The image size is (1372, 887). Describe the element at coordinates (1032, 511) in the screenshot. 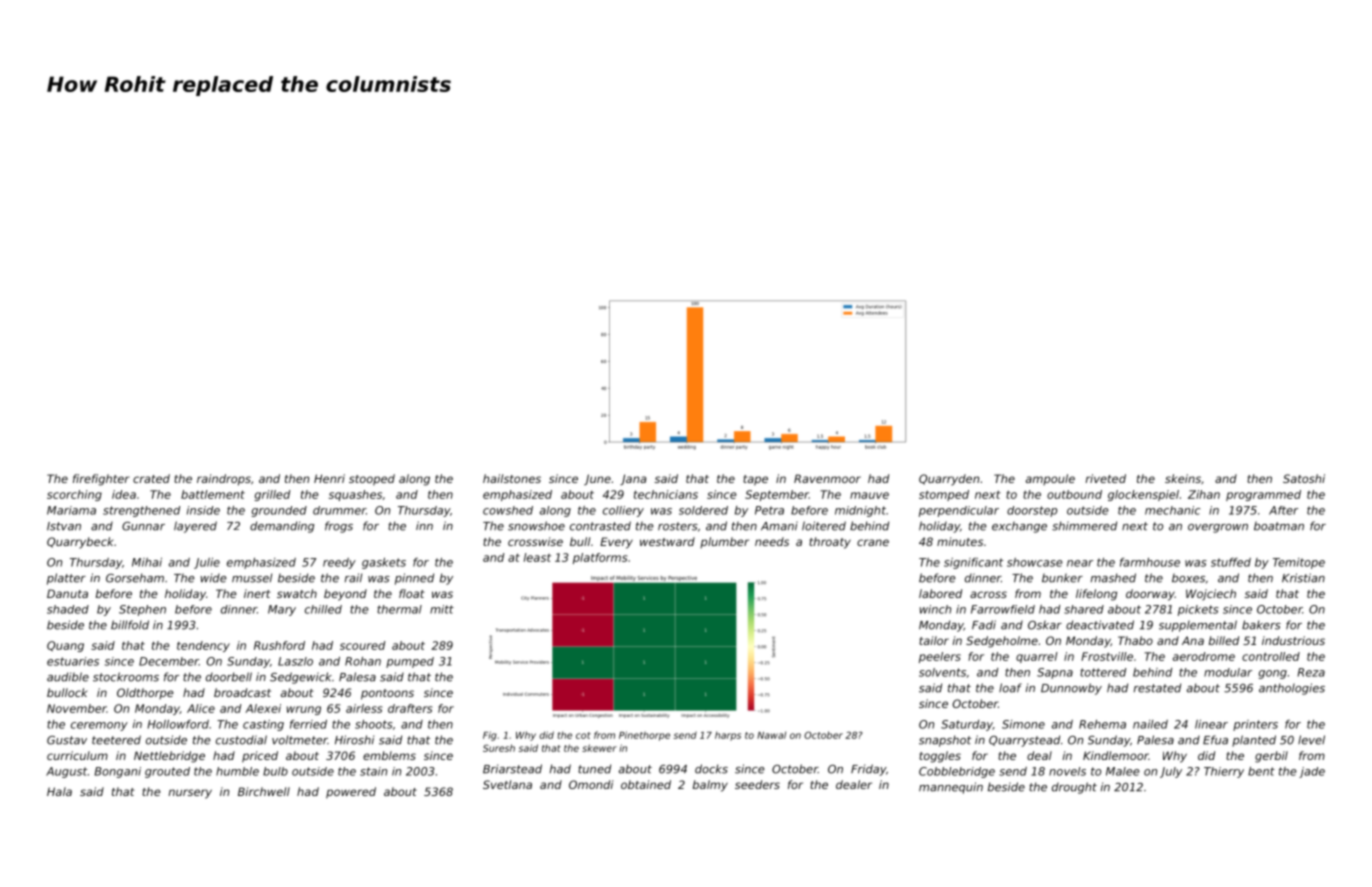

I see `doorstep` at that location.
